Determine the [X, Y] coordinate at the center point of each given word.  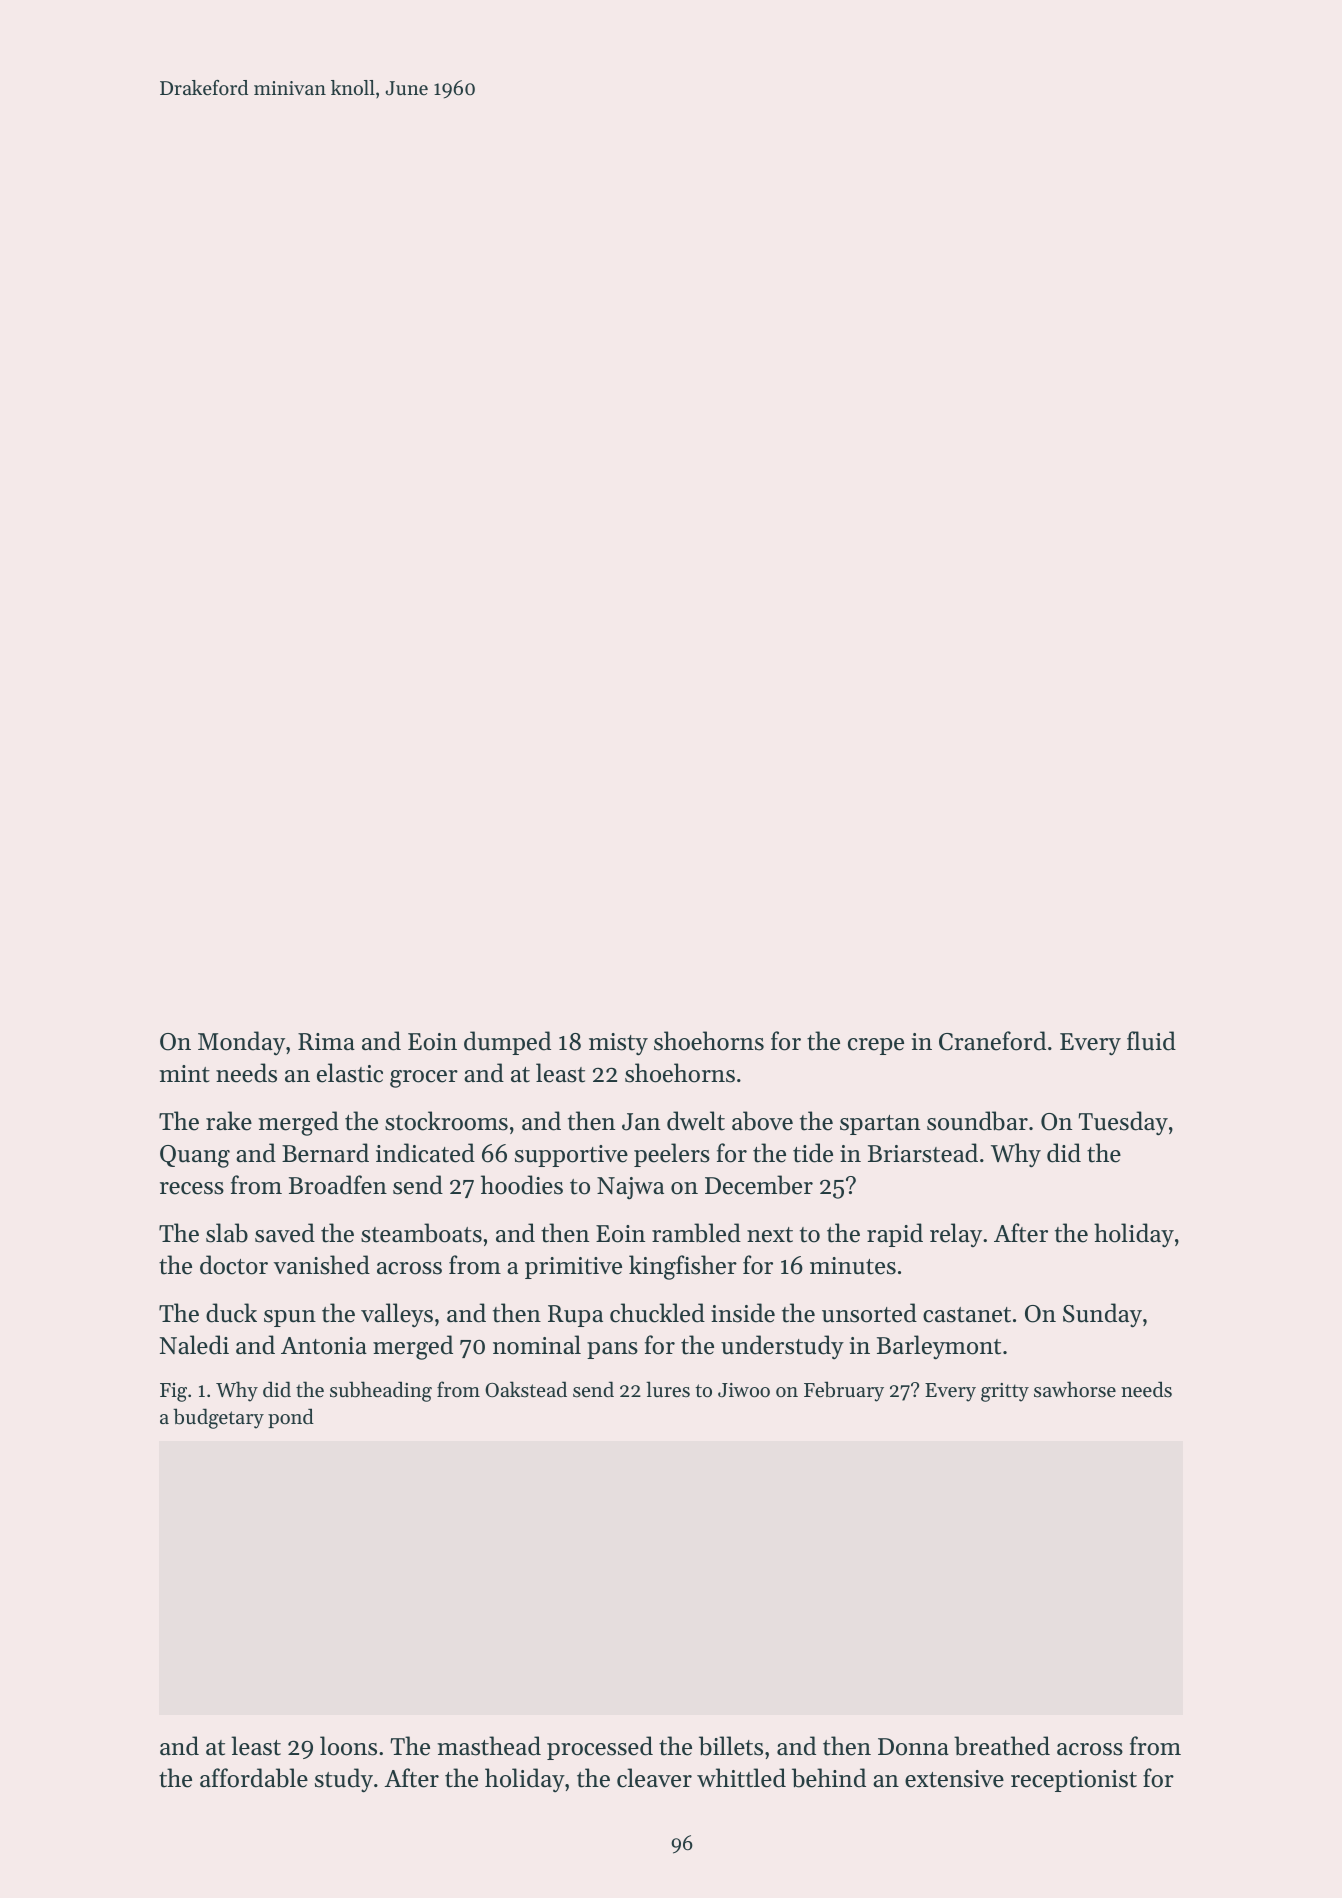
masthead [489, 1746]
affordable [254, 1778]
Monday [241, 1043]
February [844, 1391]
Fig [173, 1392]
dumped [507, 1043]
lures [668, 1389]
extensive [954, 1779]
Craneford [992, 1041]
